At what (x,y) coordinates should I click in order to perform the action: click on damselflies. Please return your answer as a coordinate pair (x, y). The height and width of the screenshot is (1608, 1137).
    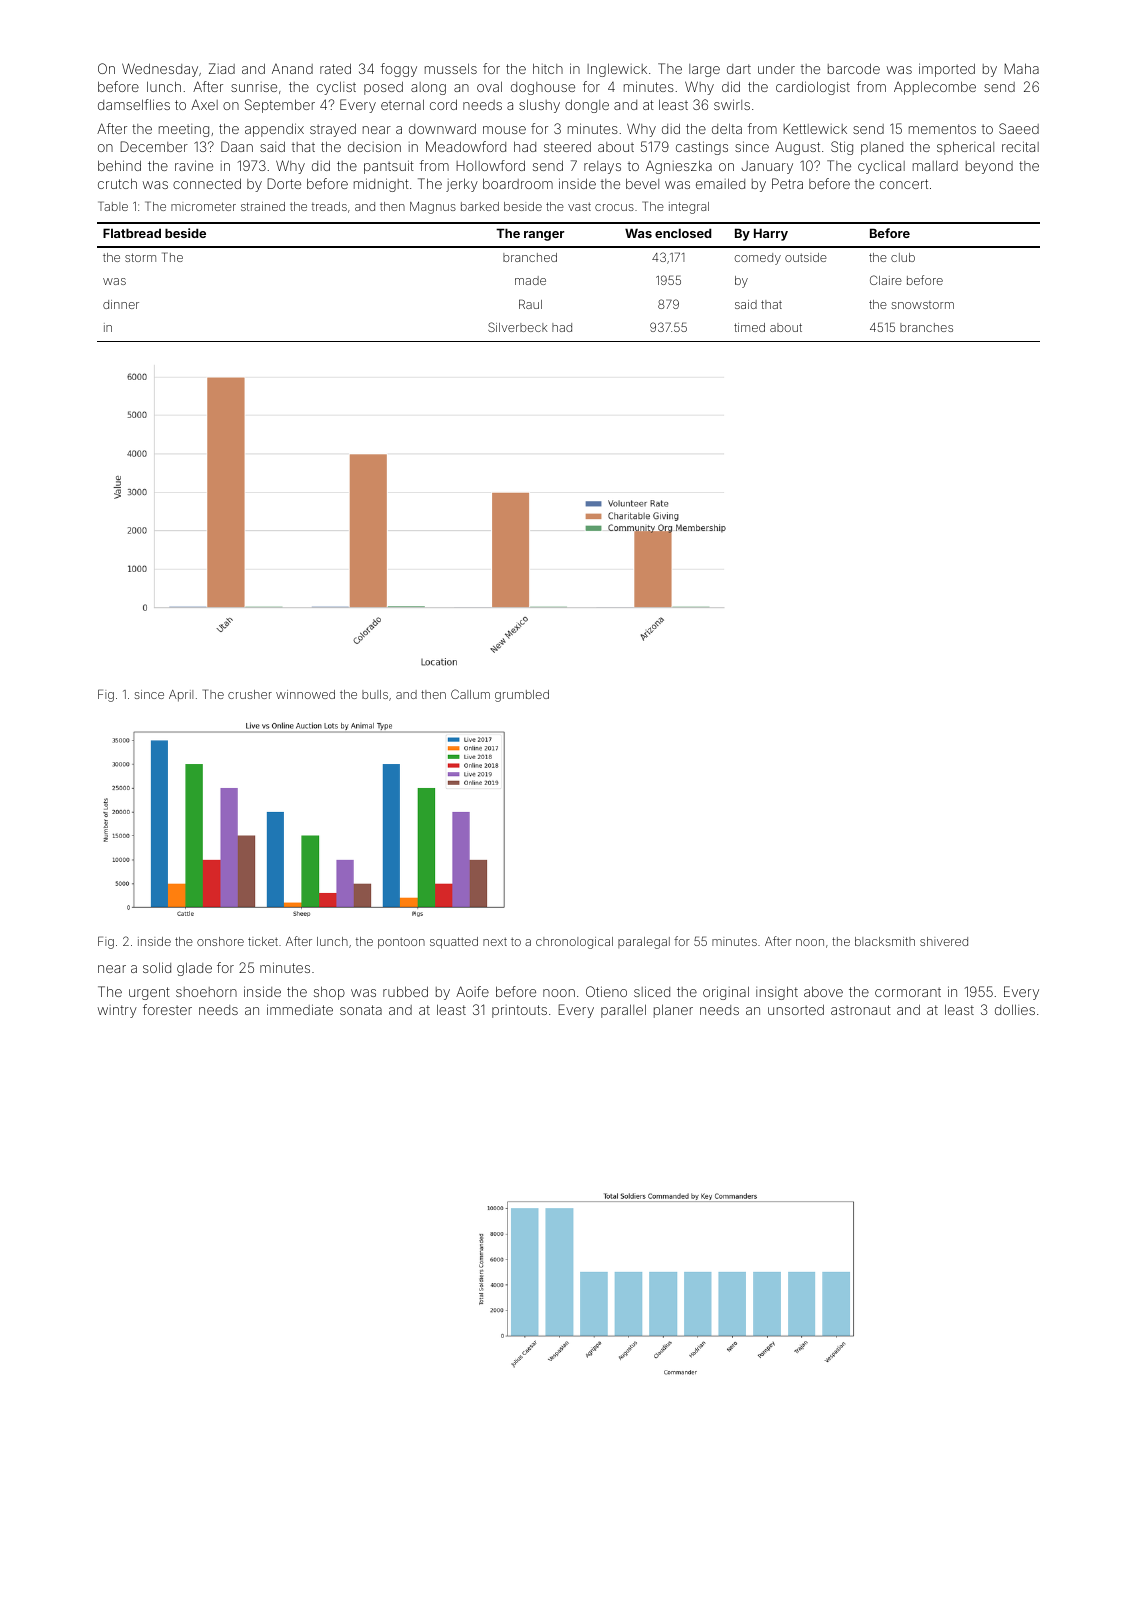
    Looking at the image, I should click on (134, 104).
